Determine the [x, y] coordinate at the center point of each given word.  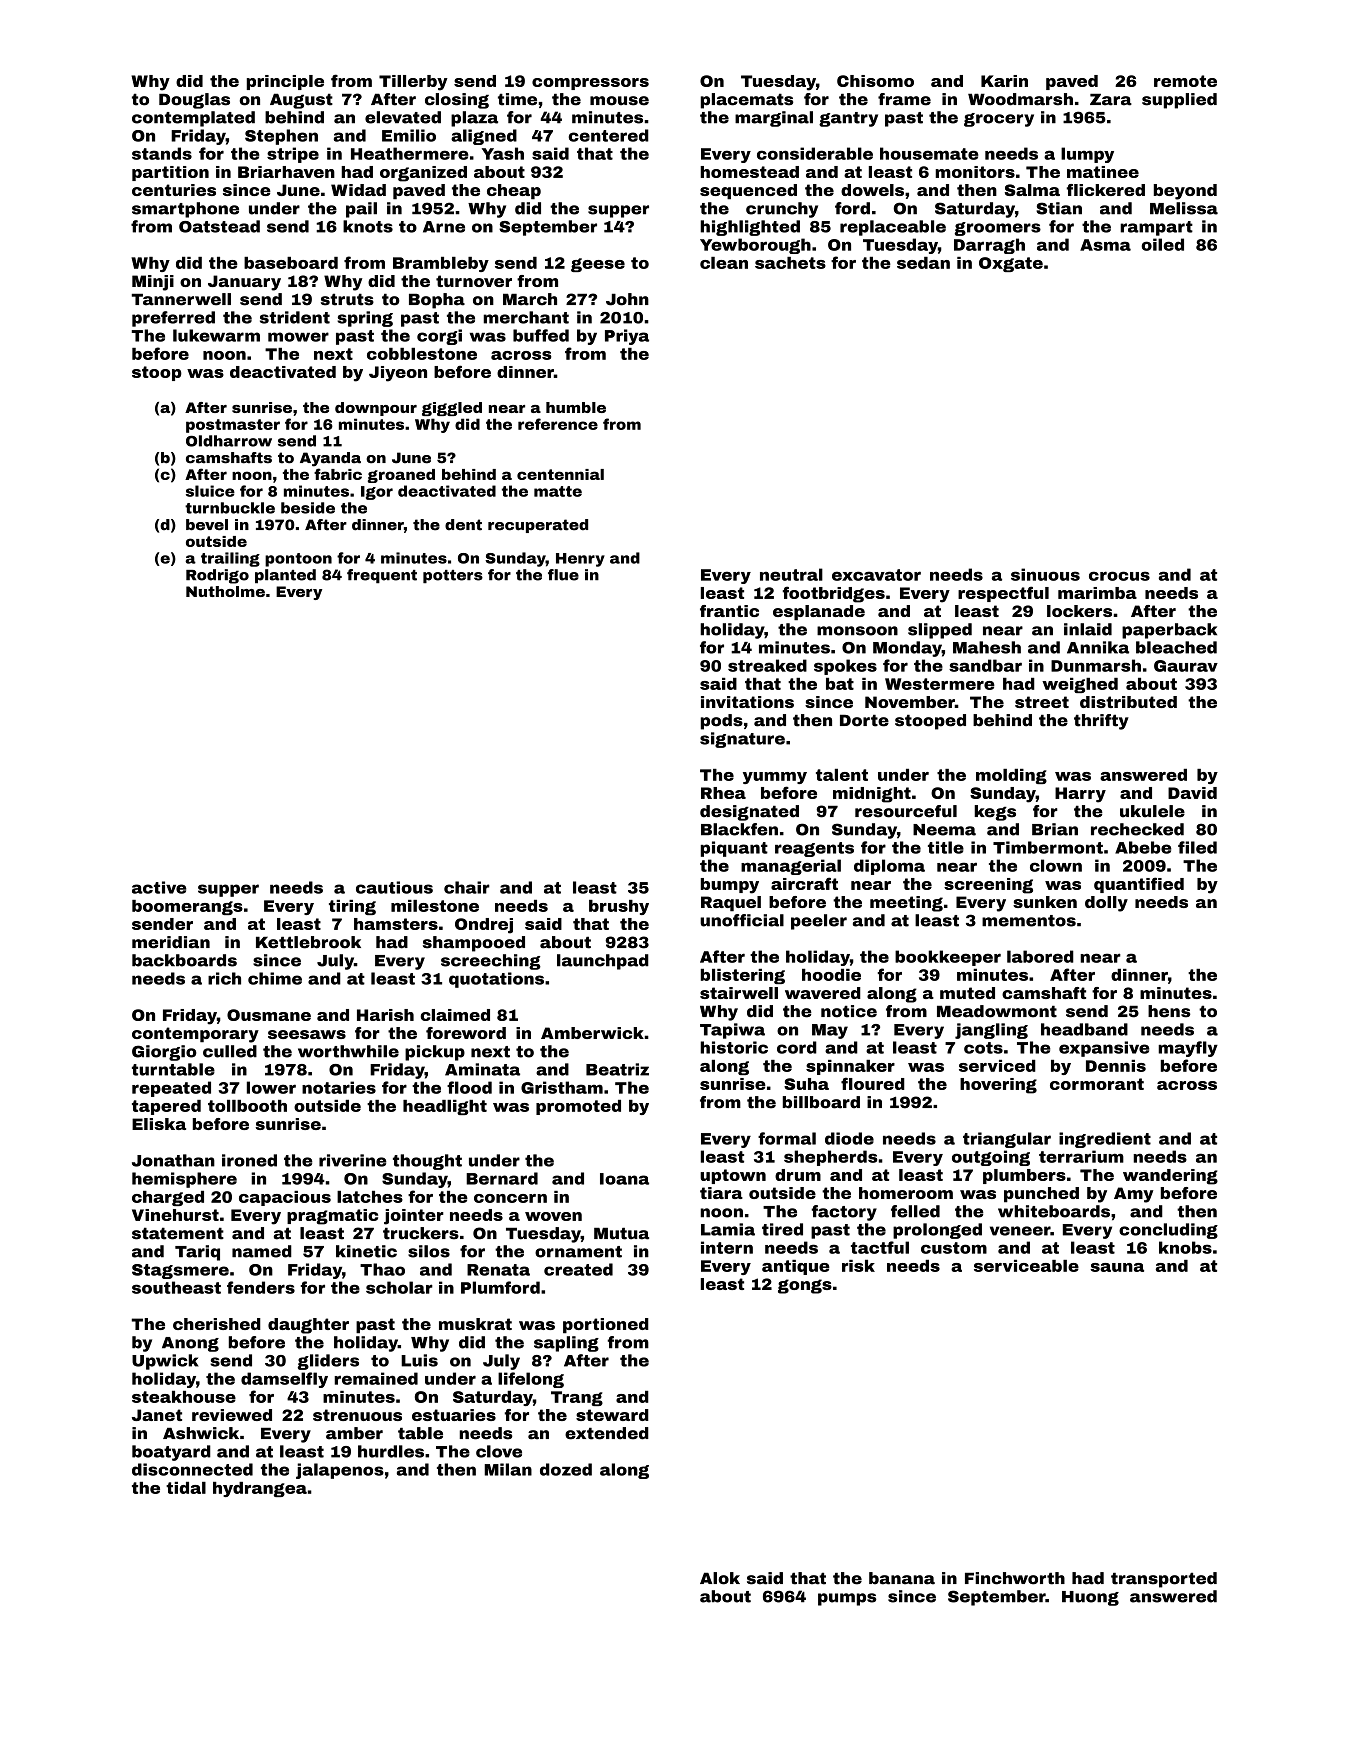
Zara [1111, 99]
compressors [590, 84]
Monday [907, 649]
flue [563, 575]
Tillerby [413, 83]
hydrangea [260, 1489]
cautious [394, 887]
